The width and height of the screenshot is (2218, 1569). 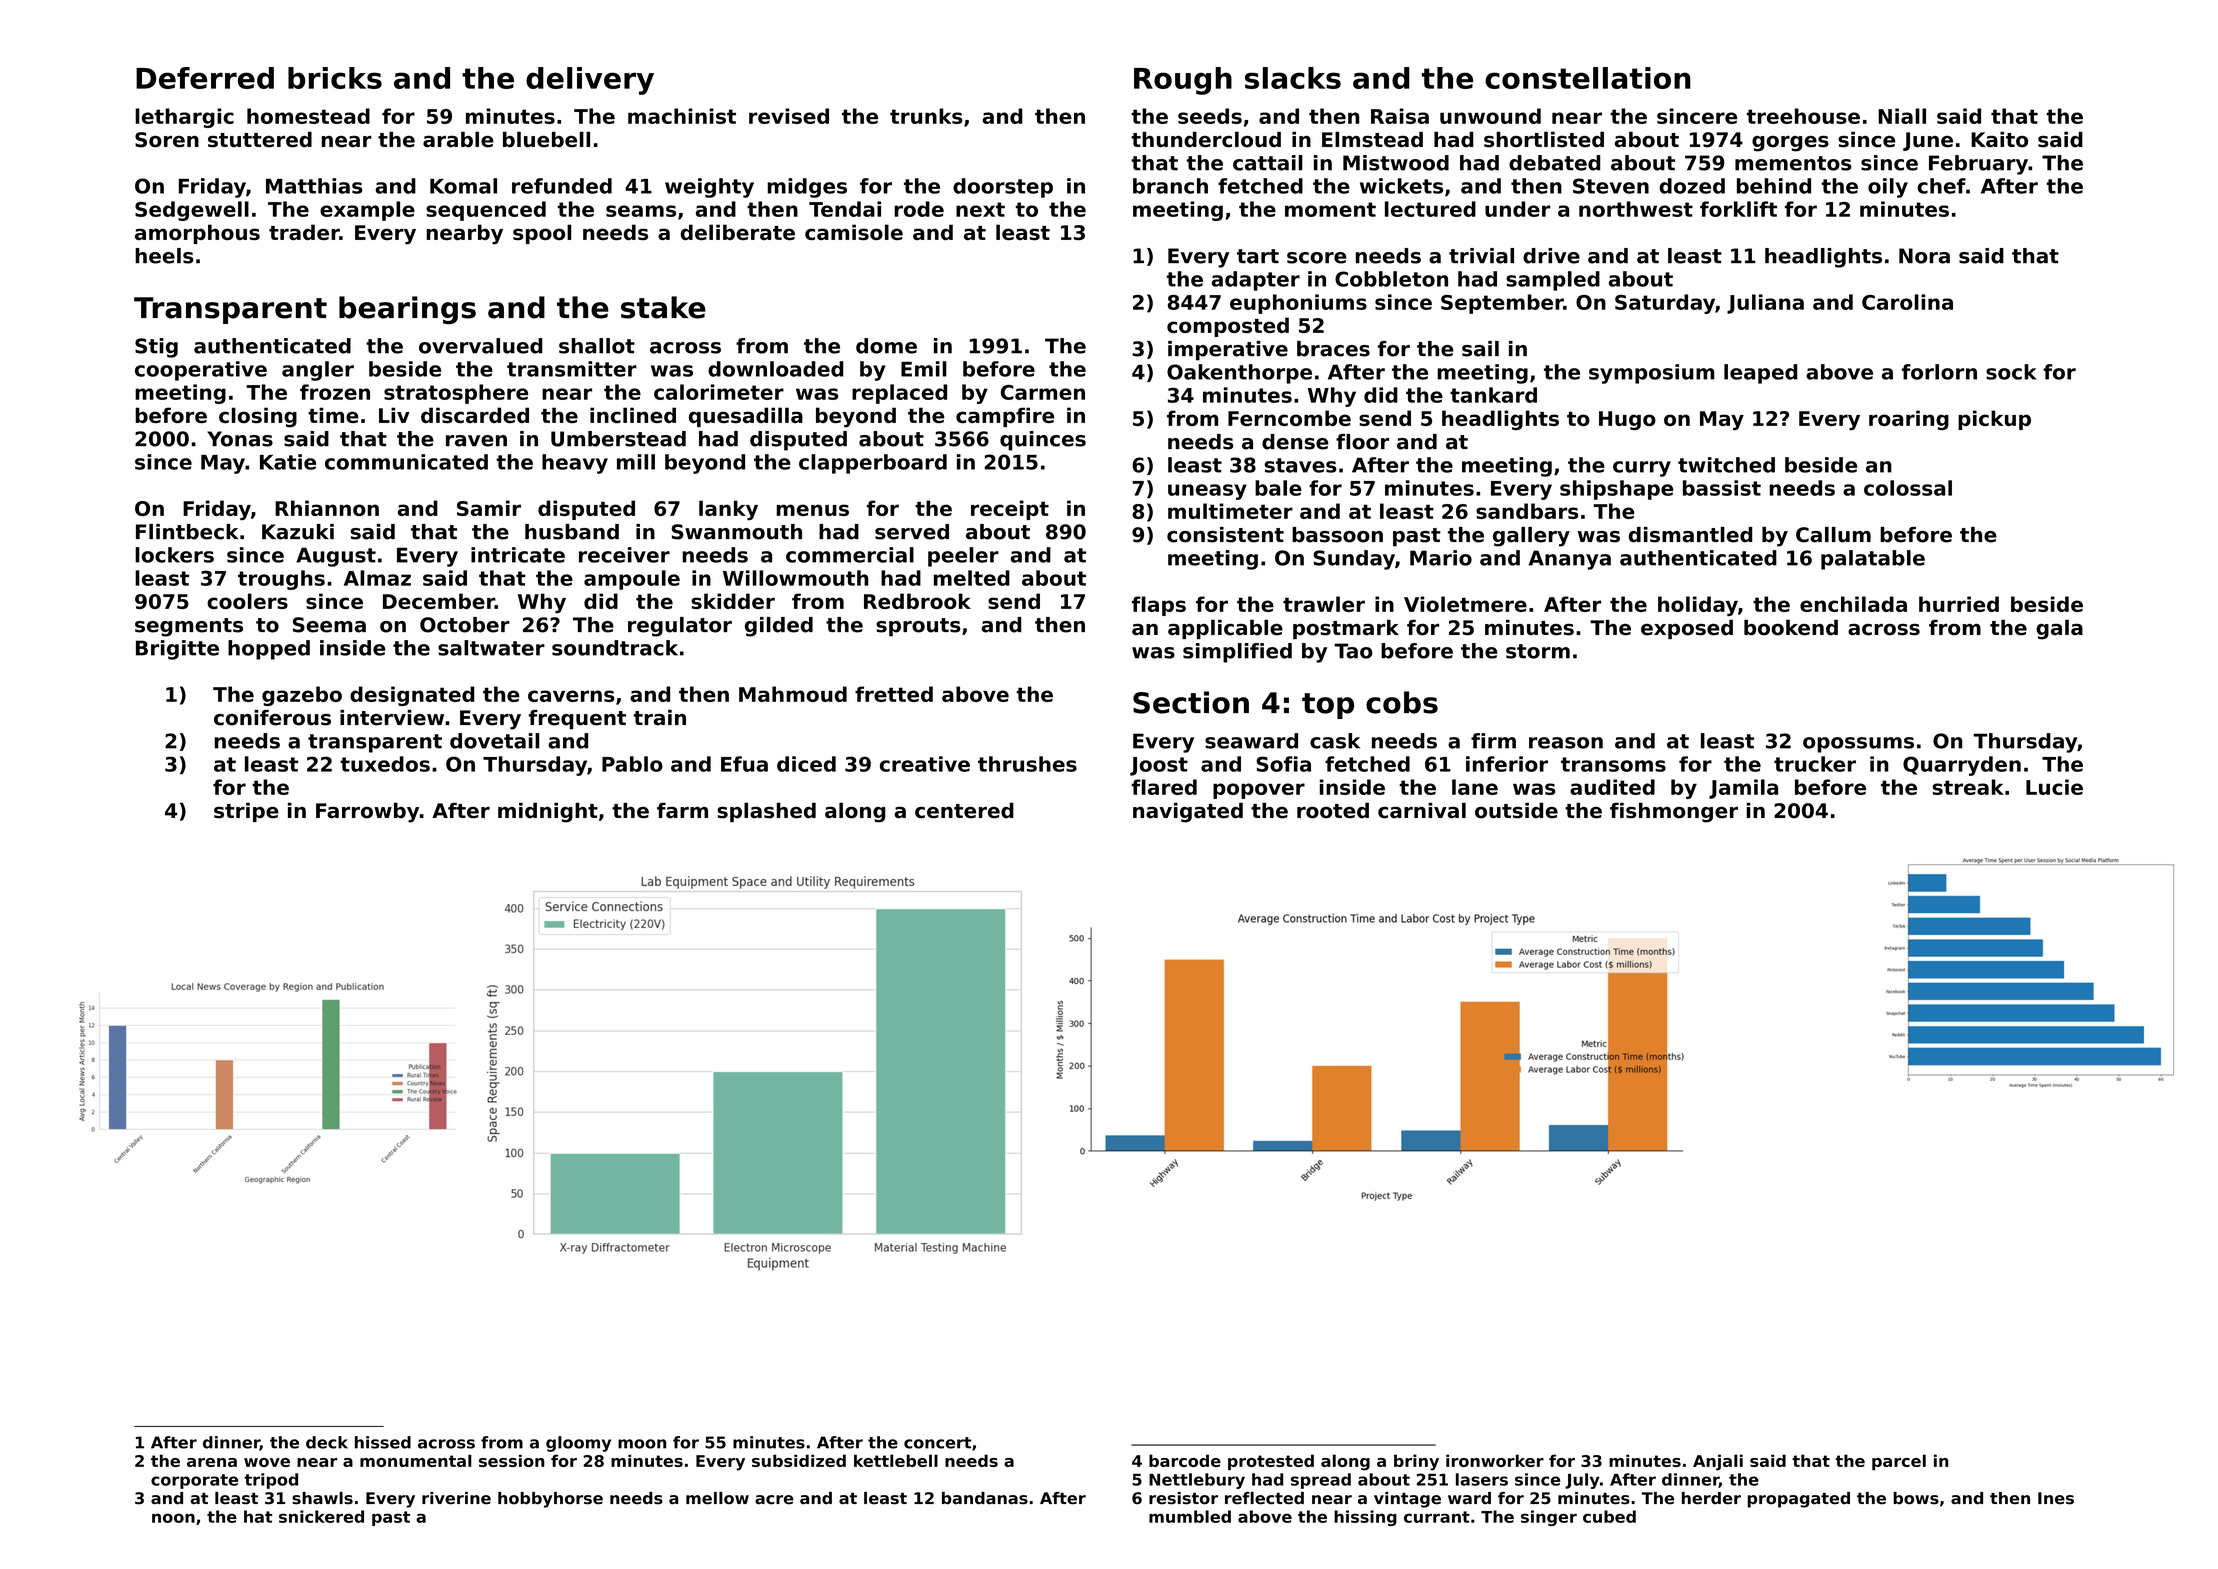 I want to click on debated, so click(x=1554, y=163).
